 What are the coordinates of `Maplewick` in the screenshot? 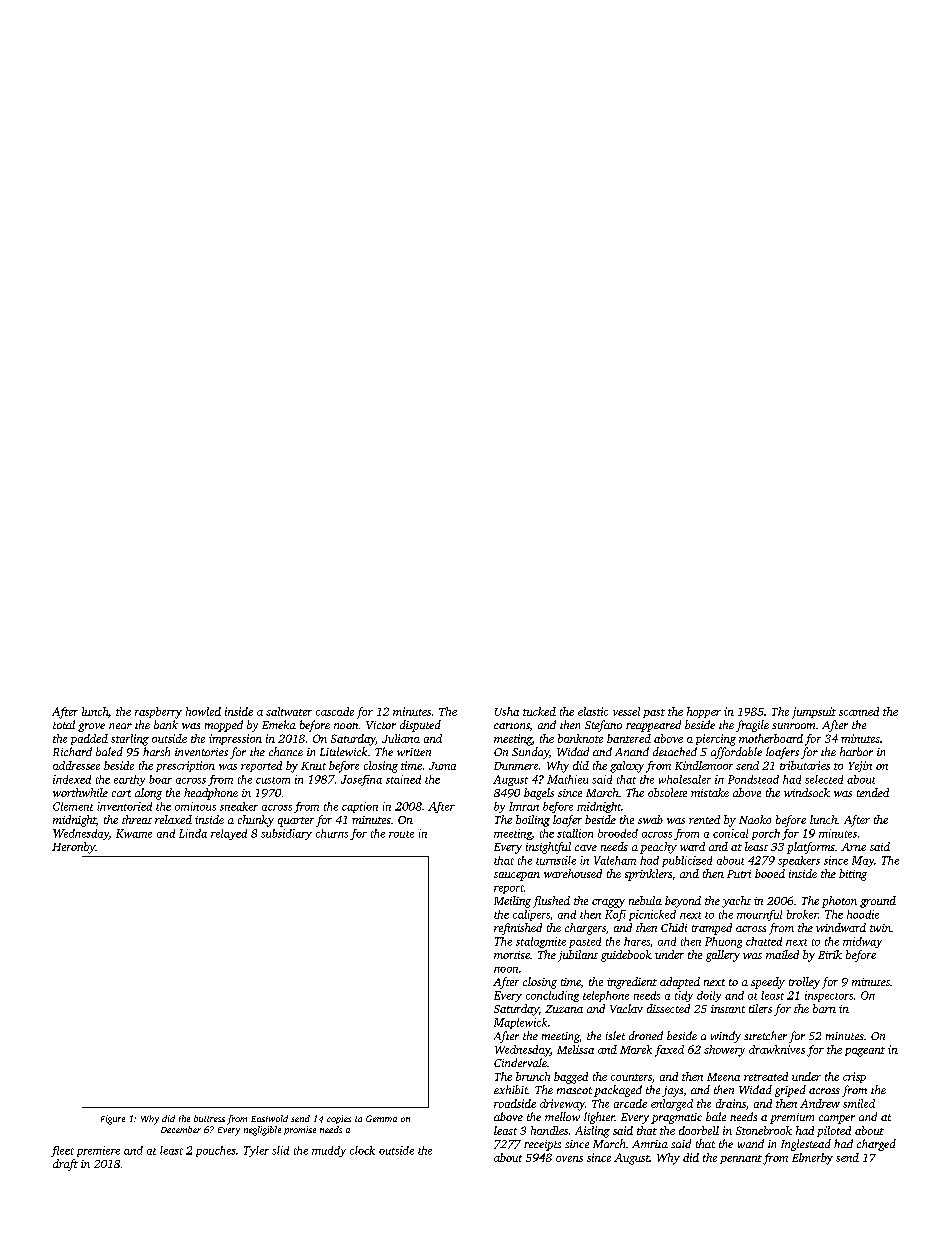 It's located at (520, 1023).
